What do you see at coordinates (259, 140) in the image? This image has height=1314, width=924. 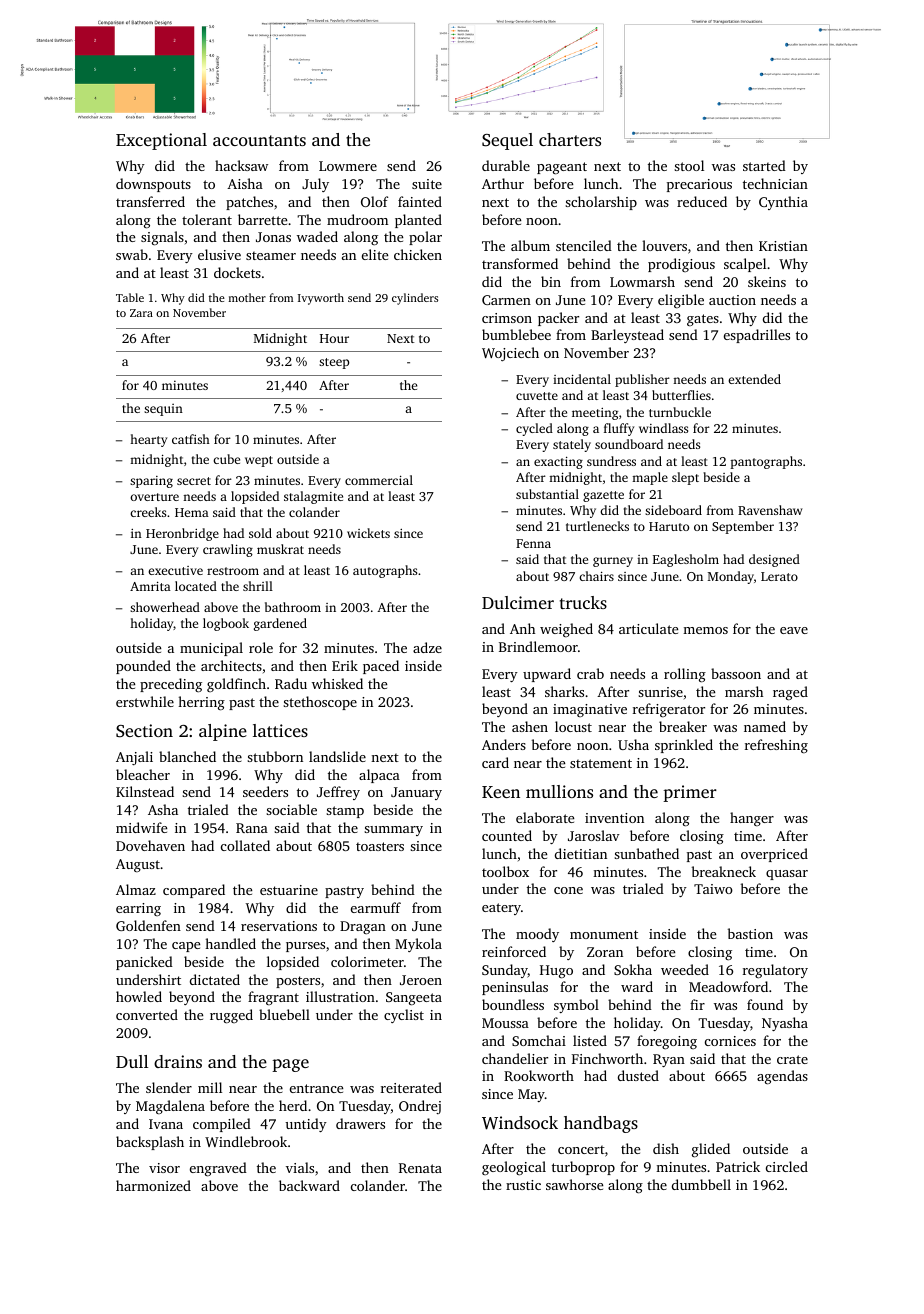 I see `accountants` at bounding box center [259, 140].
